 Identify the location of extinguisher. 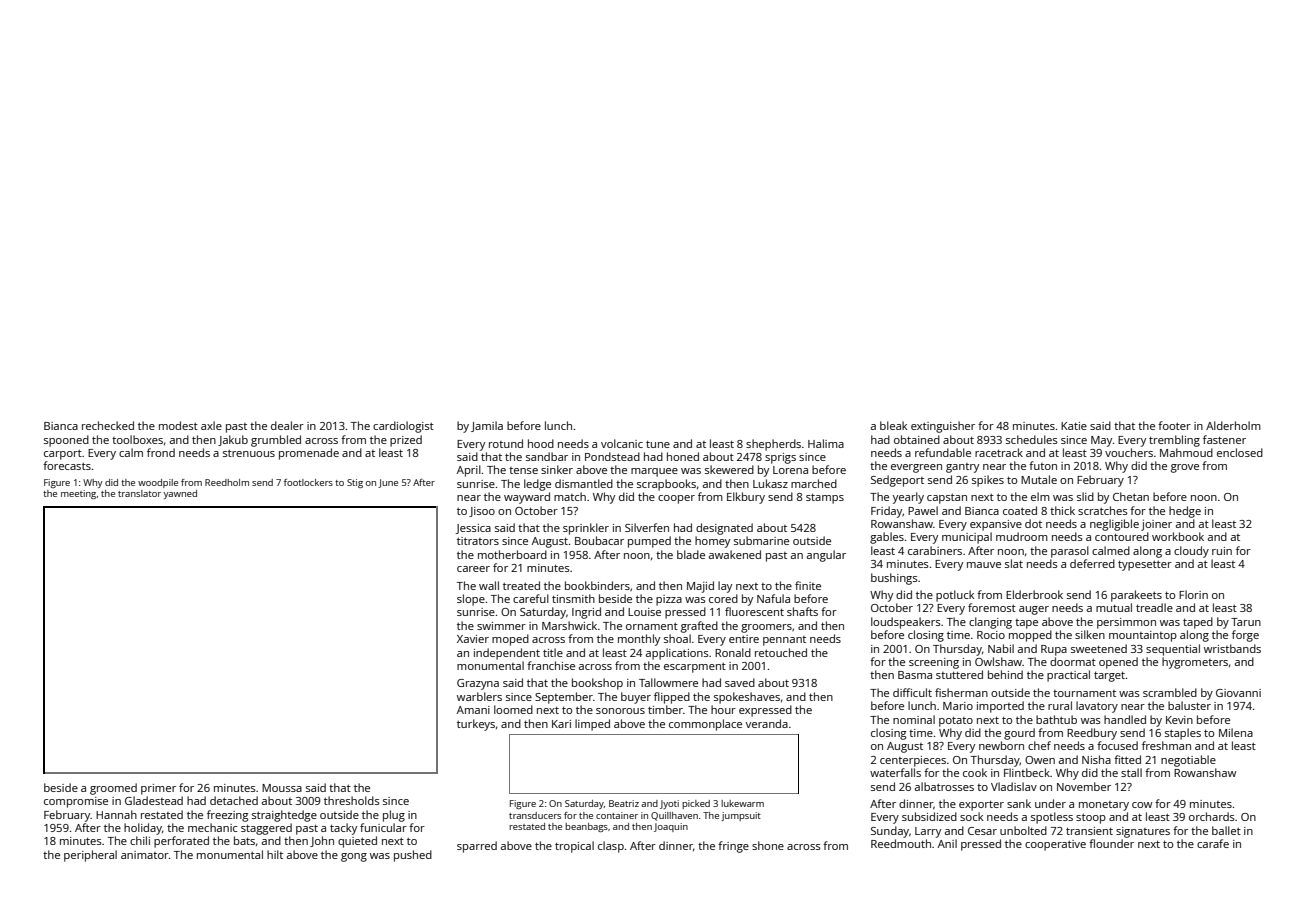
(943, 427).
